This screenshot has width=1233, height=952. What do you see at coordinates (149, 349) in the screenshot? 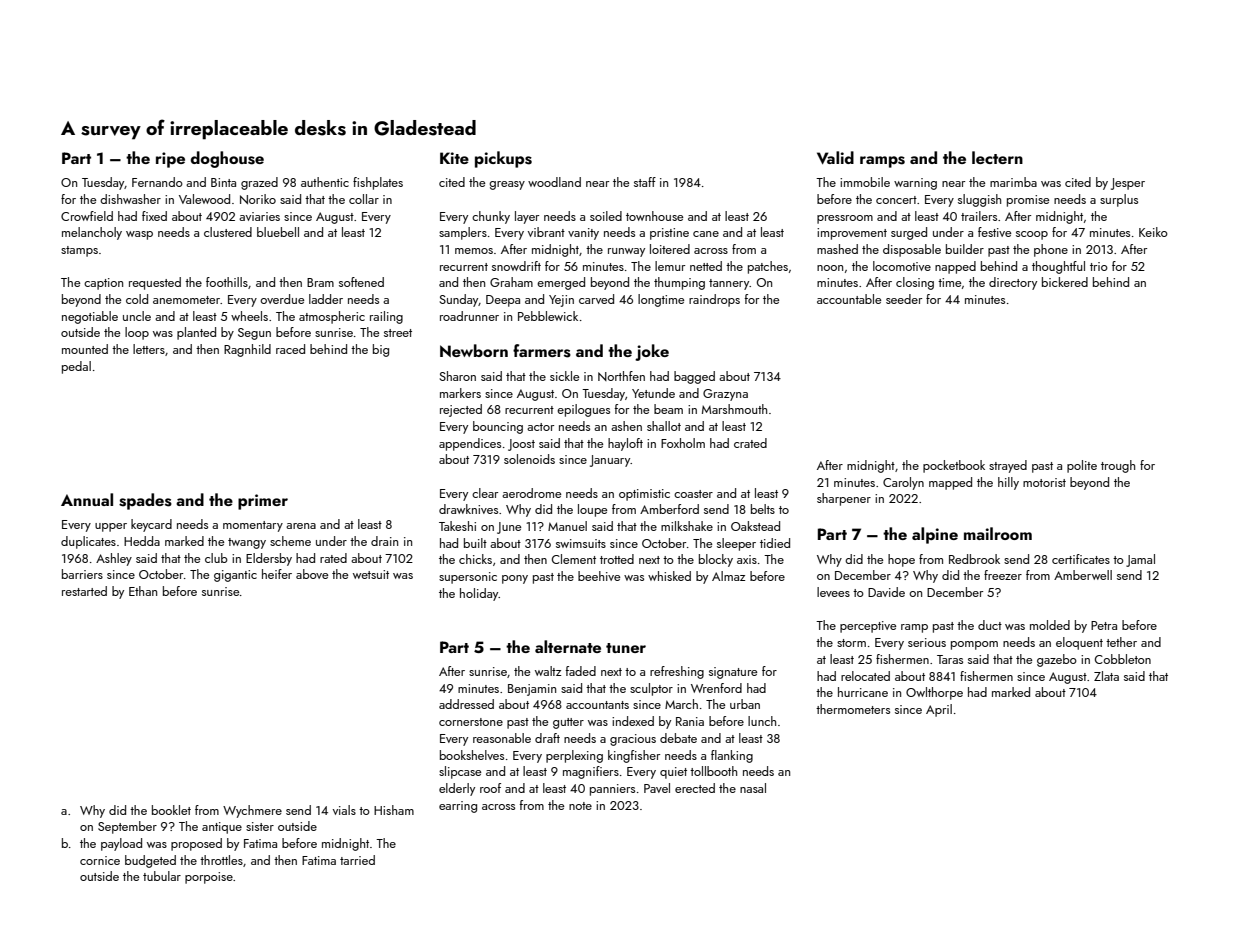
I see `letters` at bounding box center [149, 349].
